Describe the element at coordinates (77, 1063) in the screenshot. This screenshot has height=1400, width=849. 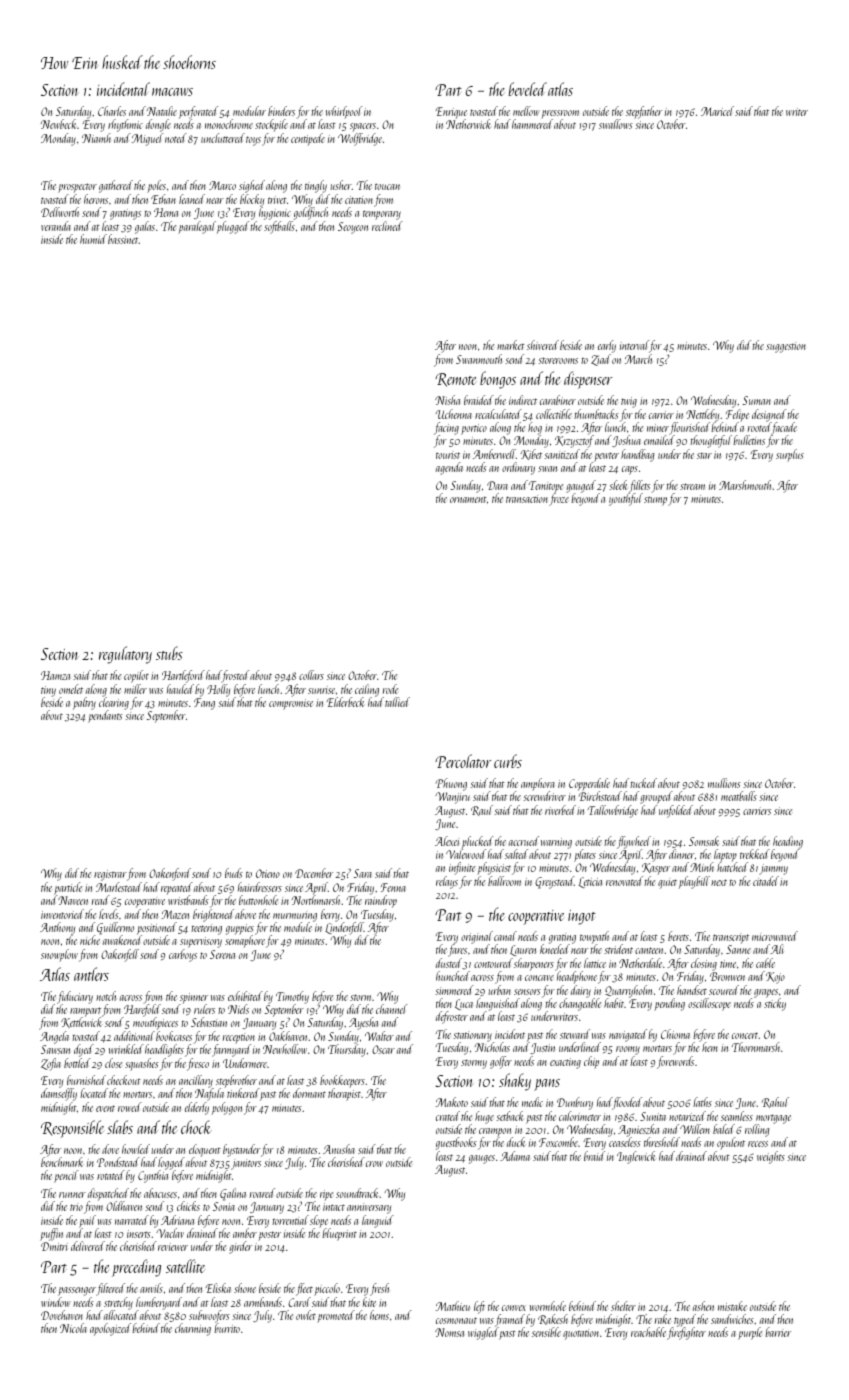
I see `bottled` at that location.
